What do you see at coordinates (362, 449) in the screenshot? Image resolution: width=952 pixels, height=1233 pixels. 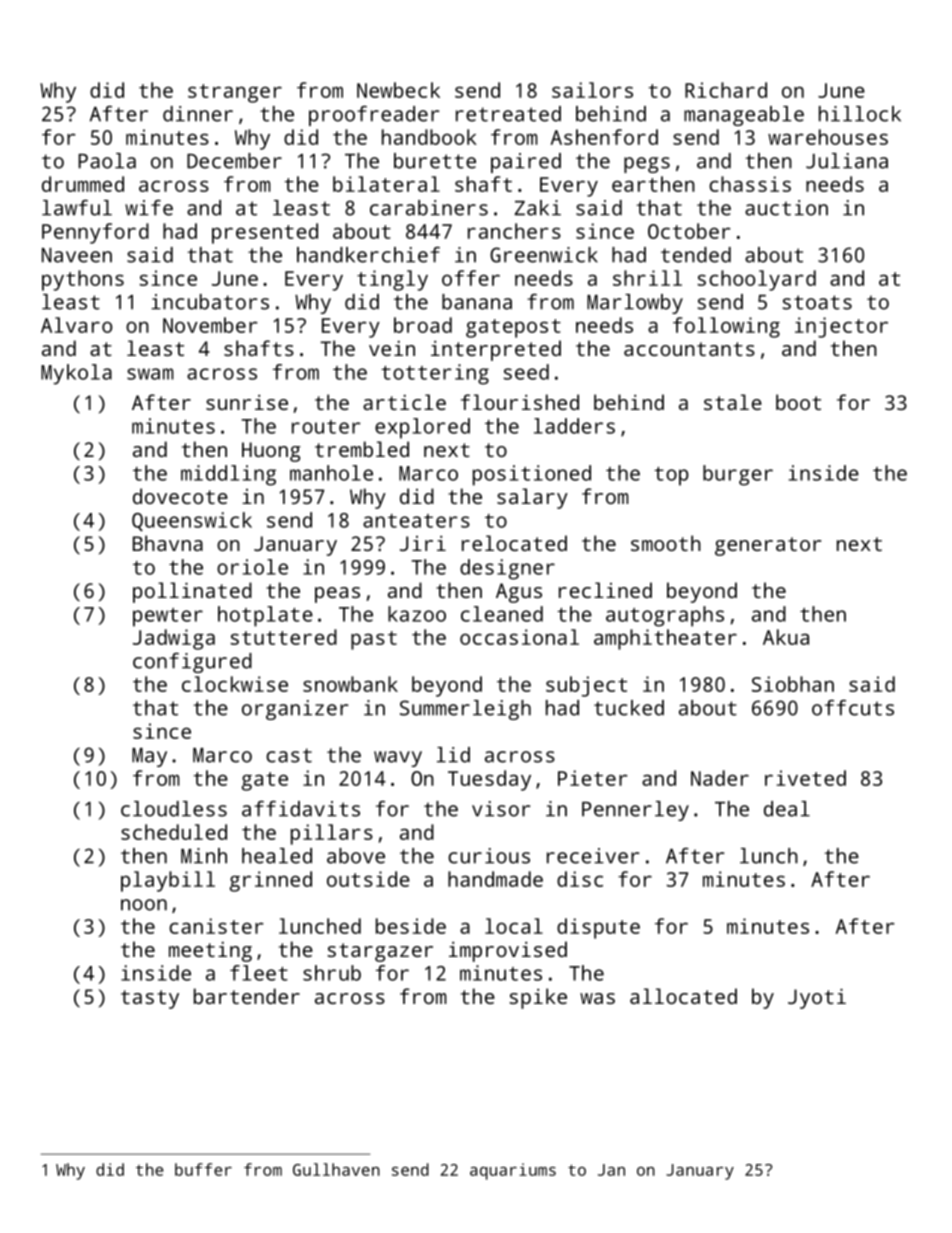 I see `trembled` at bounding box center [362, 449].
